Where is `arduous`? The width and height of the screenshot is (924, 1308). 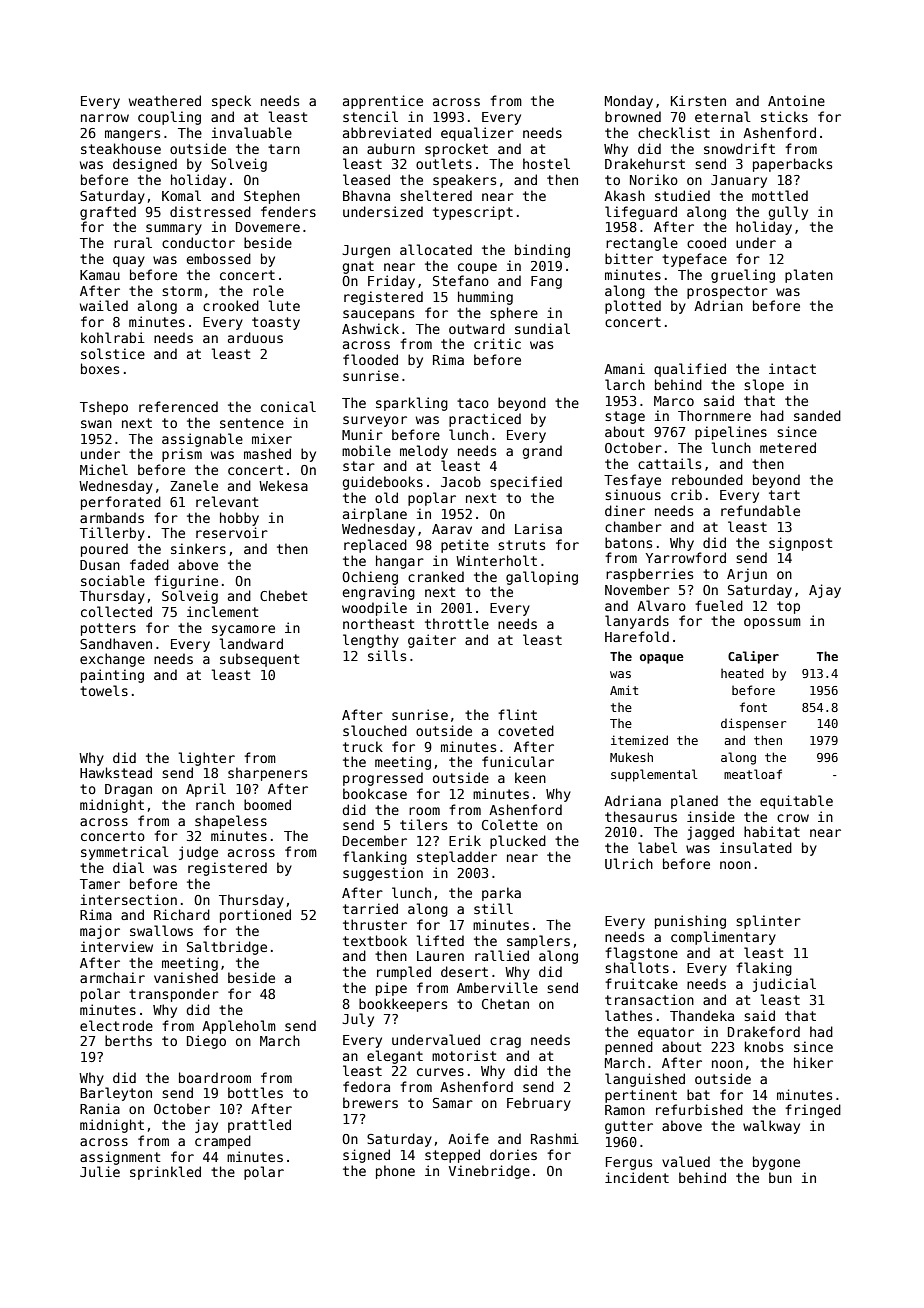 arduous is located at coordinates (255, 337).
